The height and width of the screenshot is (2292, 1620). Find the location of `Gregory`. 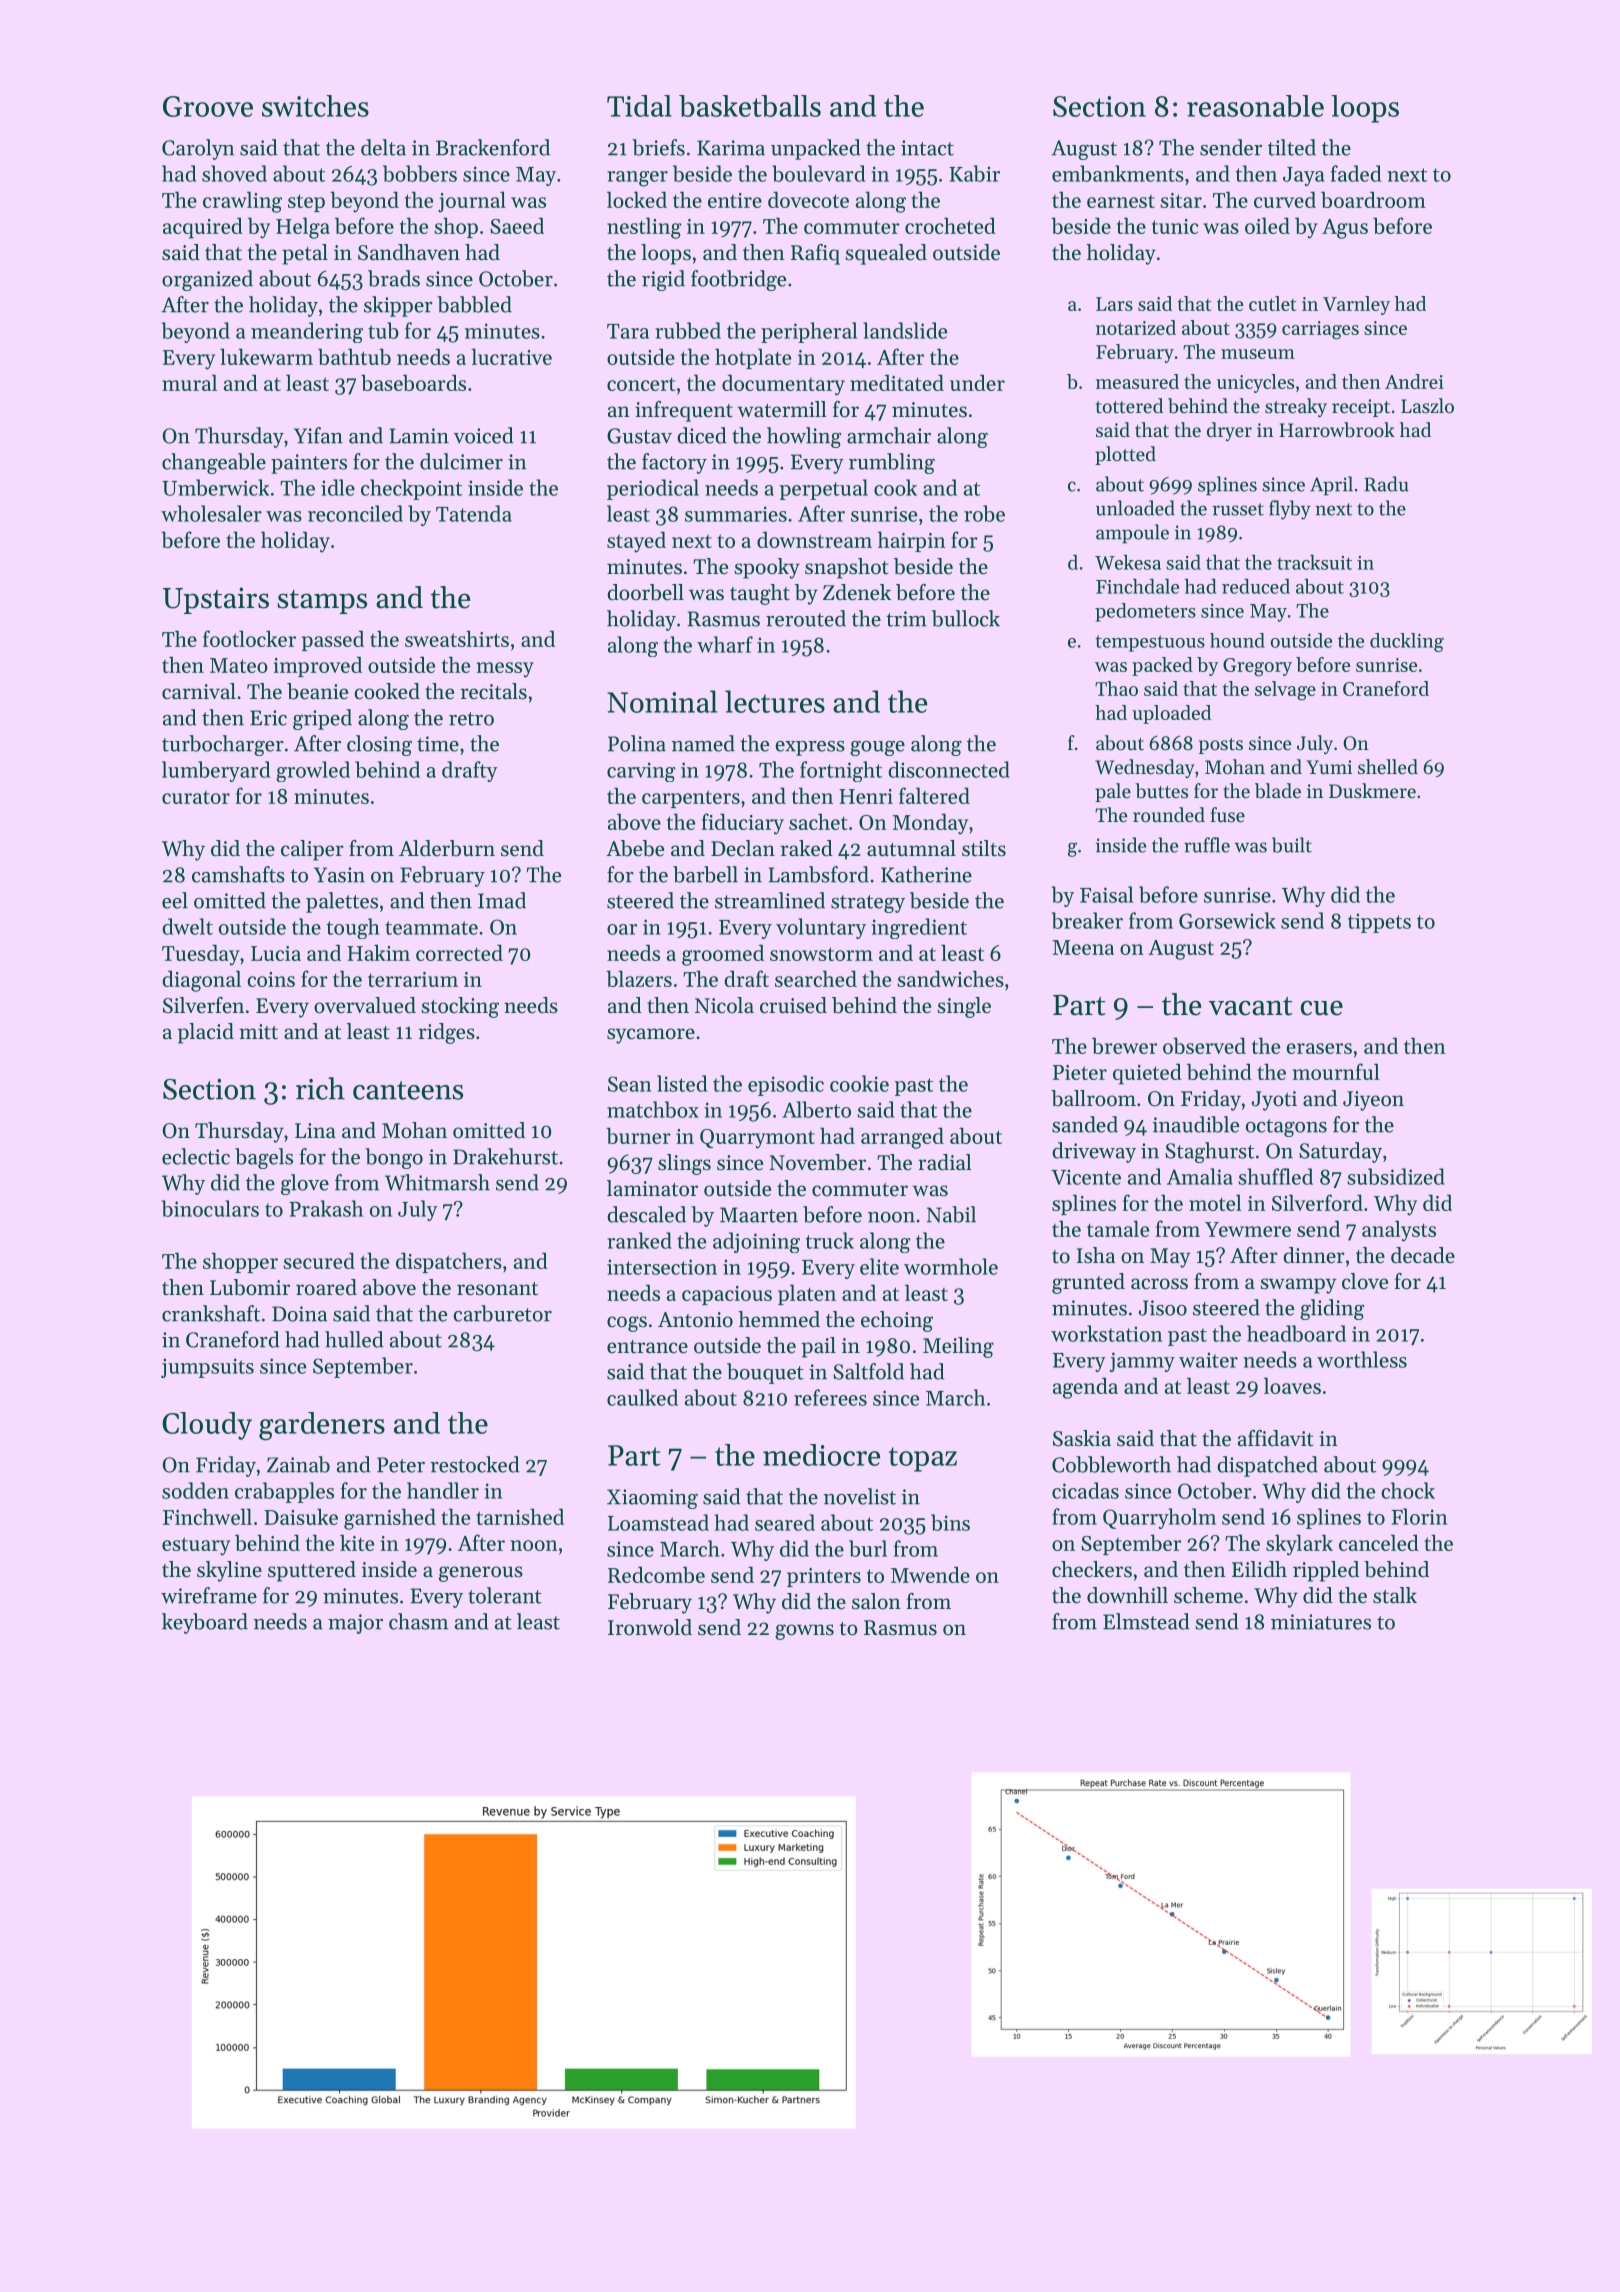

Gregory is located at coordinates (1257, 667).
